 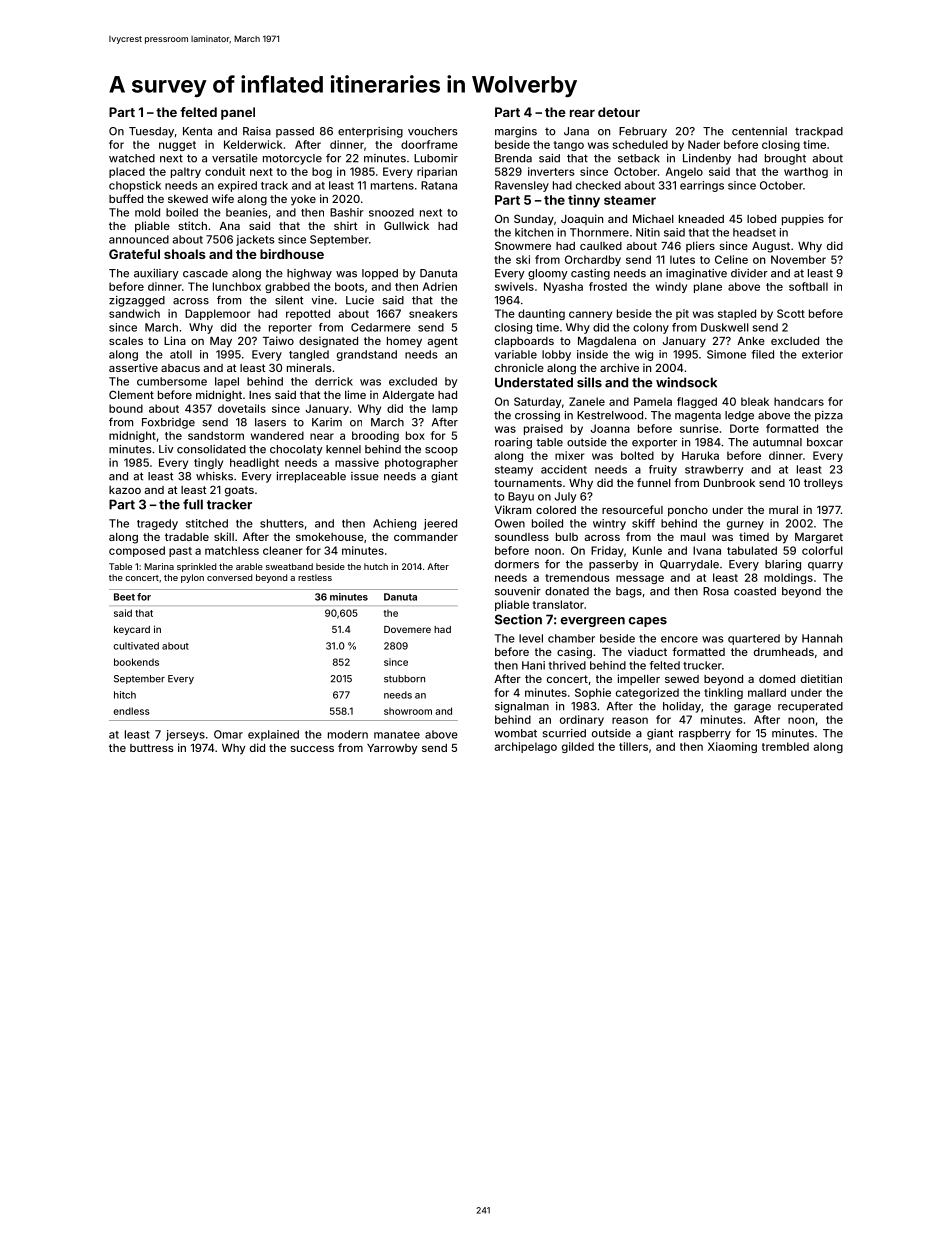 I want to click on Yarrowby, so click(x=392, y=749).
